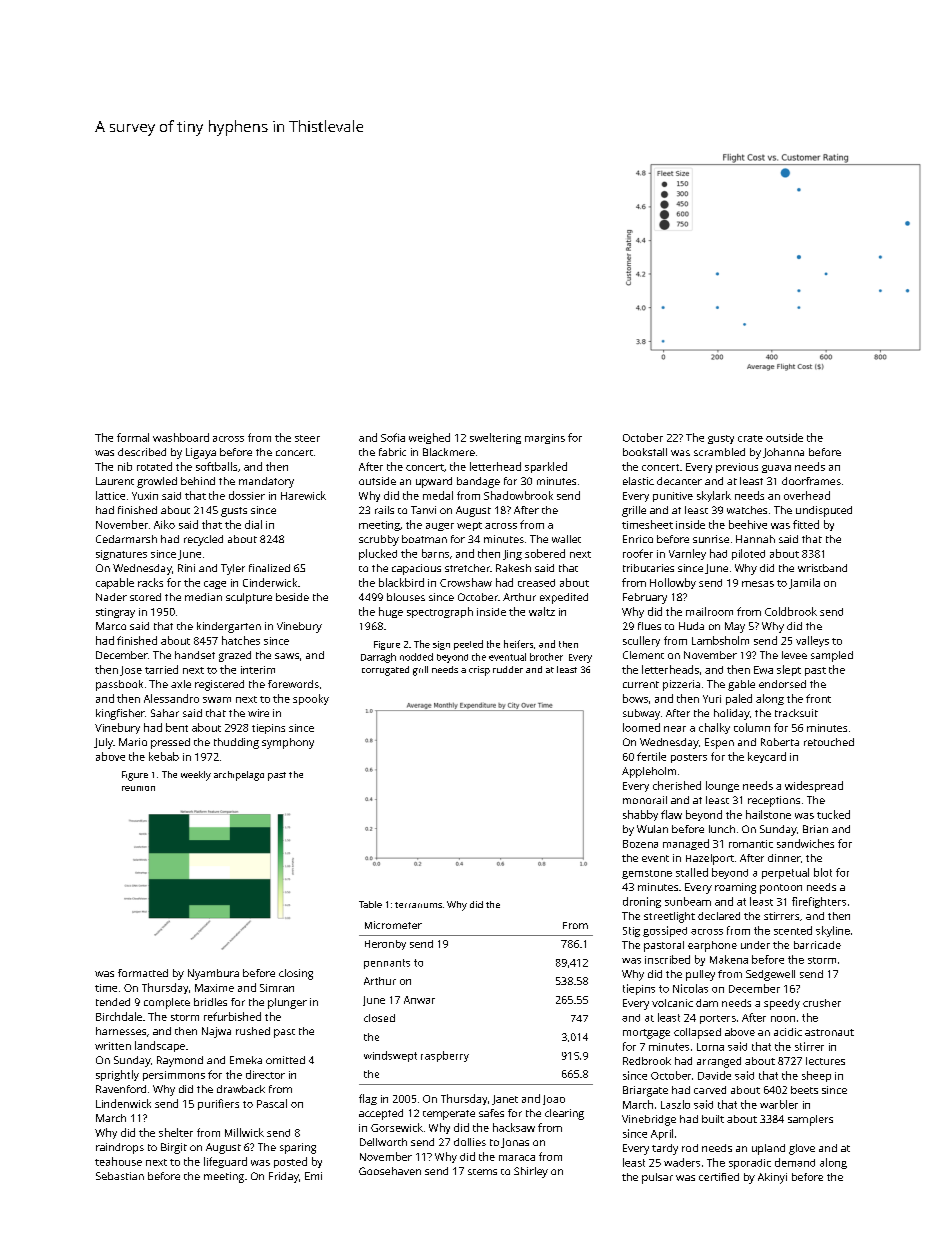  Describe the element at coordinates (419, 1000) in the screenshot. I see `Anwar` at that location.
